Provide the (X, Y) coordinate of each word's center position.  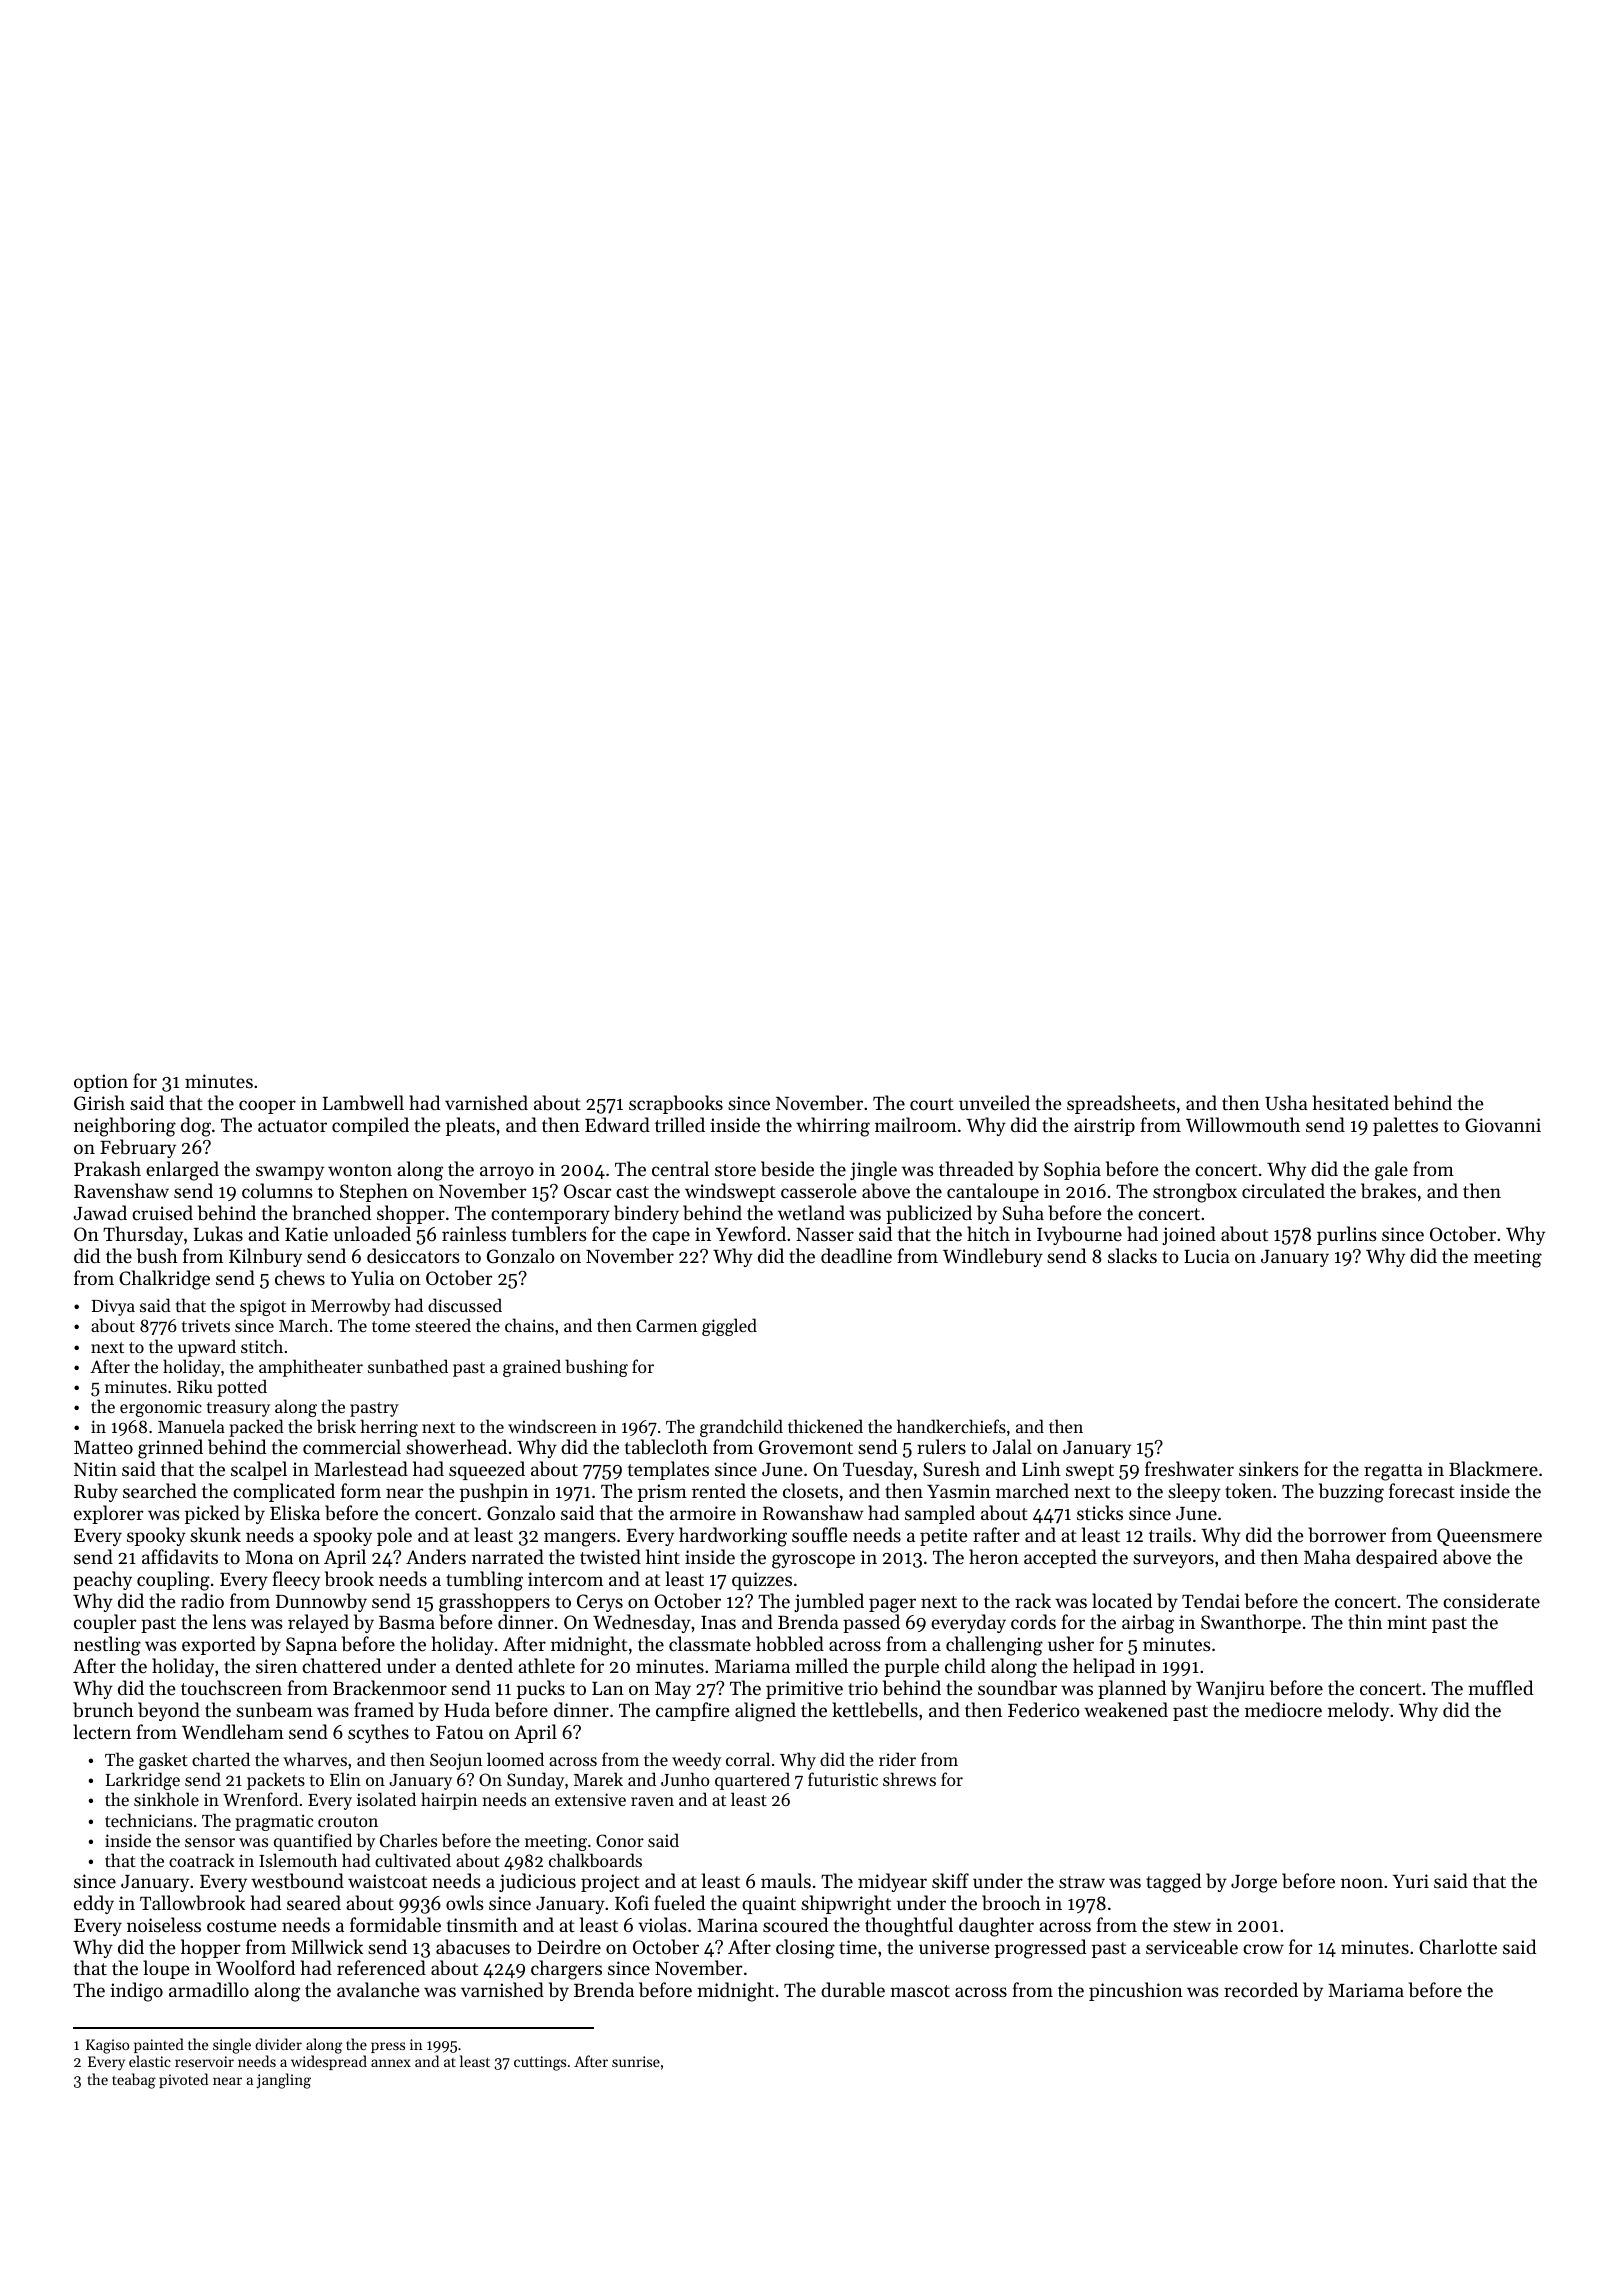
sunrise (636, 2061)
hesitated (1351, 1102)
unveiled (994, 1102)
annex (391, 2063)
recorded (1261, 1989)
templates (668, 1470)
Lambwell (363, 1103)
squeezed (487, 1470)
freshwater (1189, 1468)
